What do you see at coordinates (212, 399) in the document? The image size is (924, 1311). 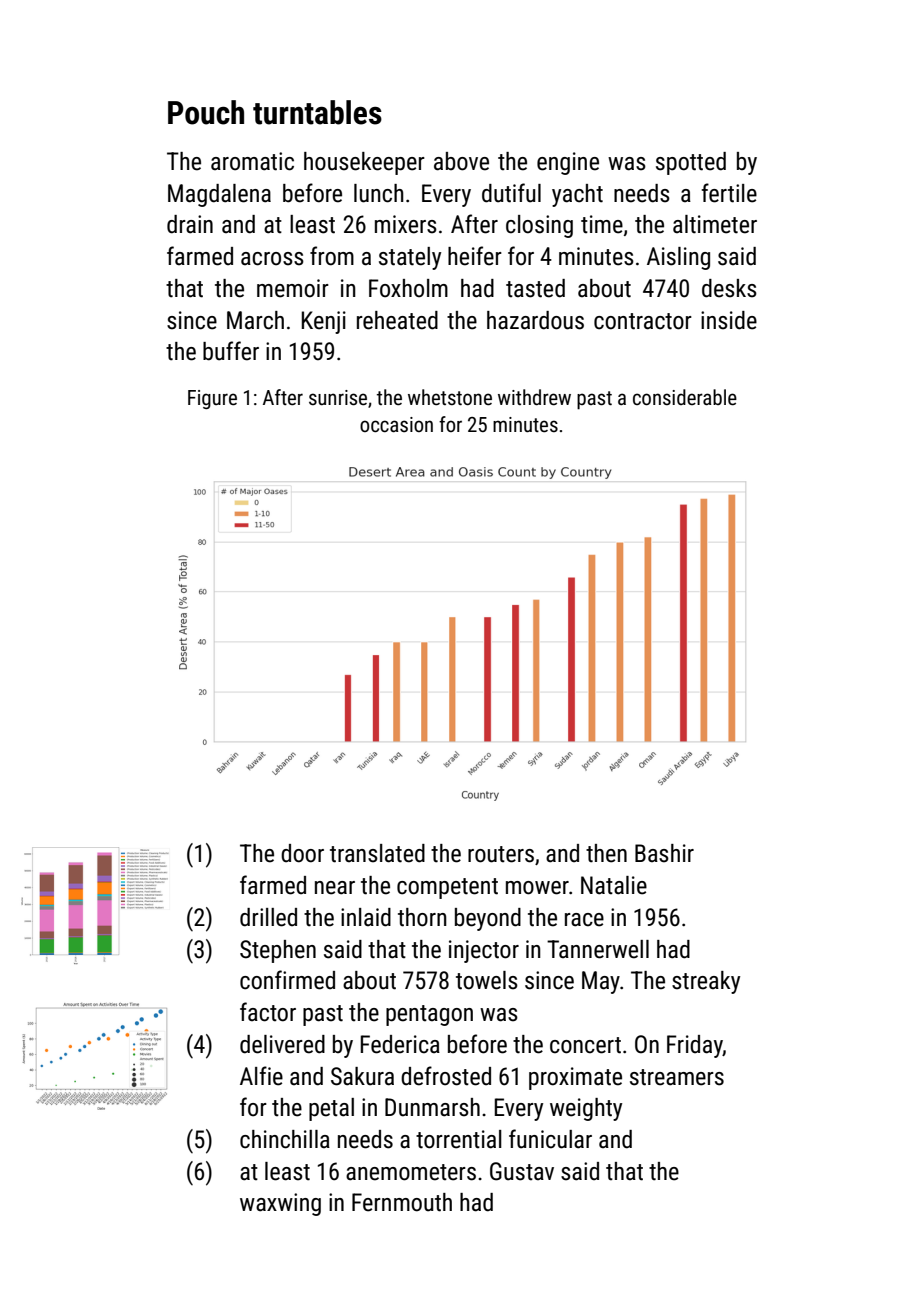 I see `Figure` at bounding box center [212, 399].
